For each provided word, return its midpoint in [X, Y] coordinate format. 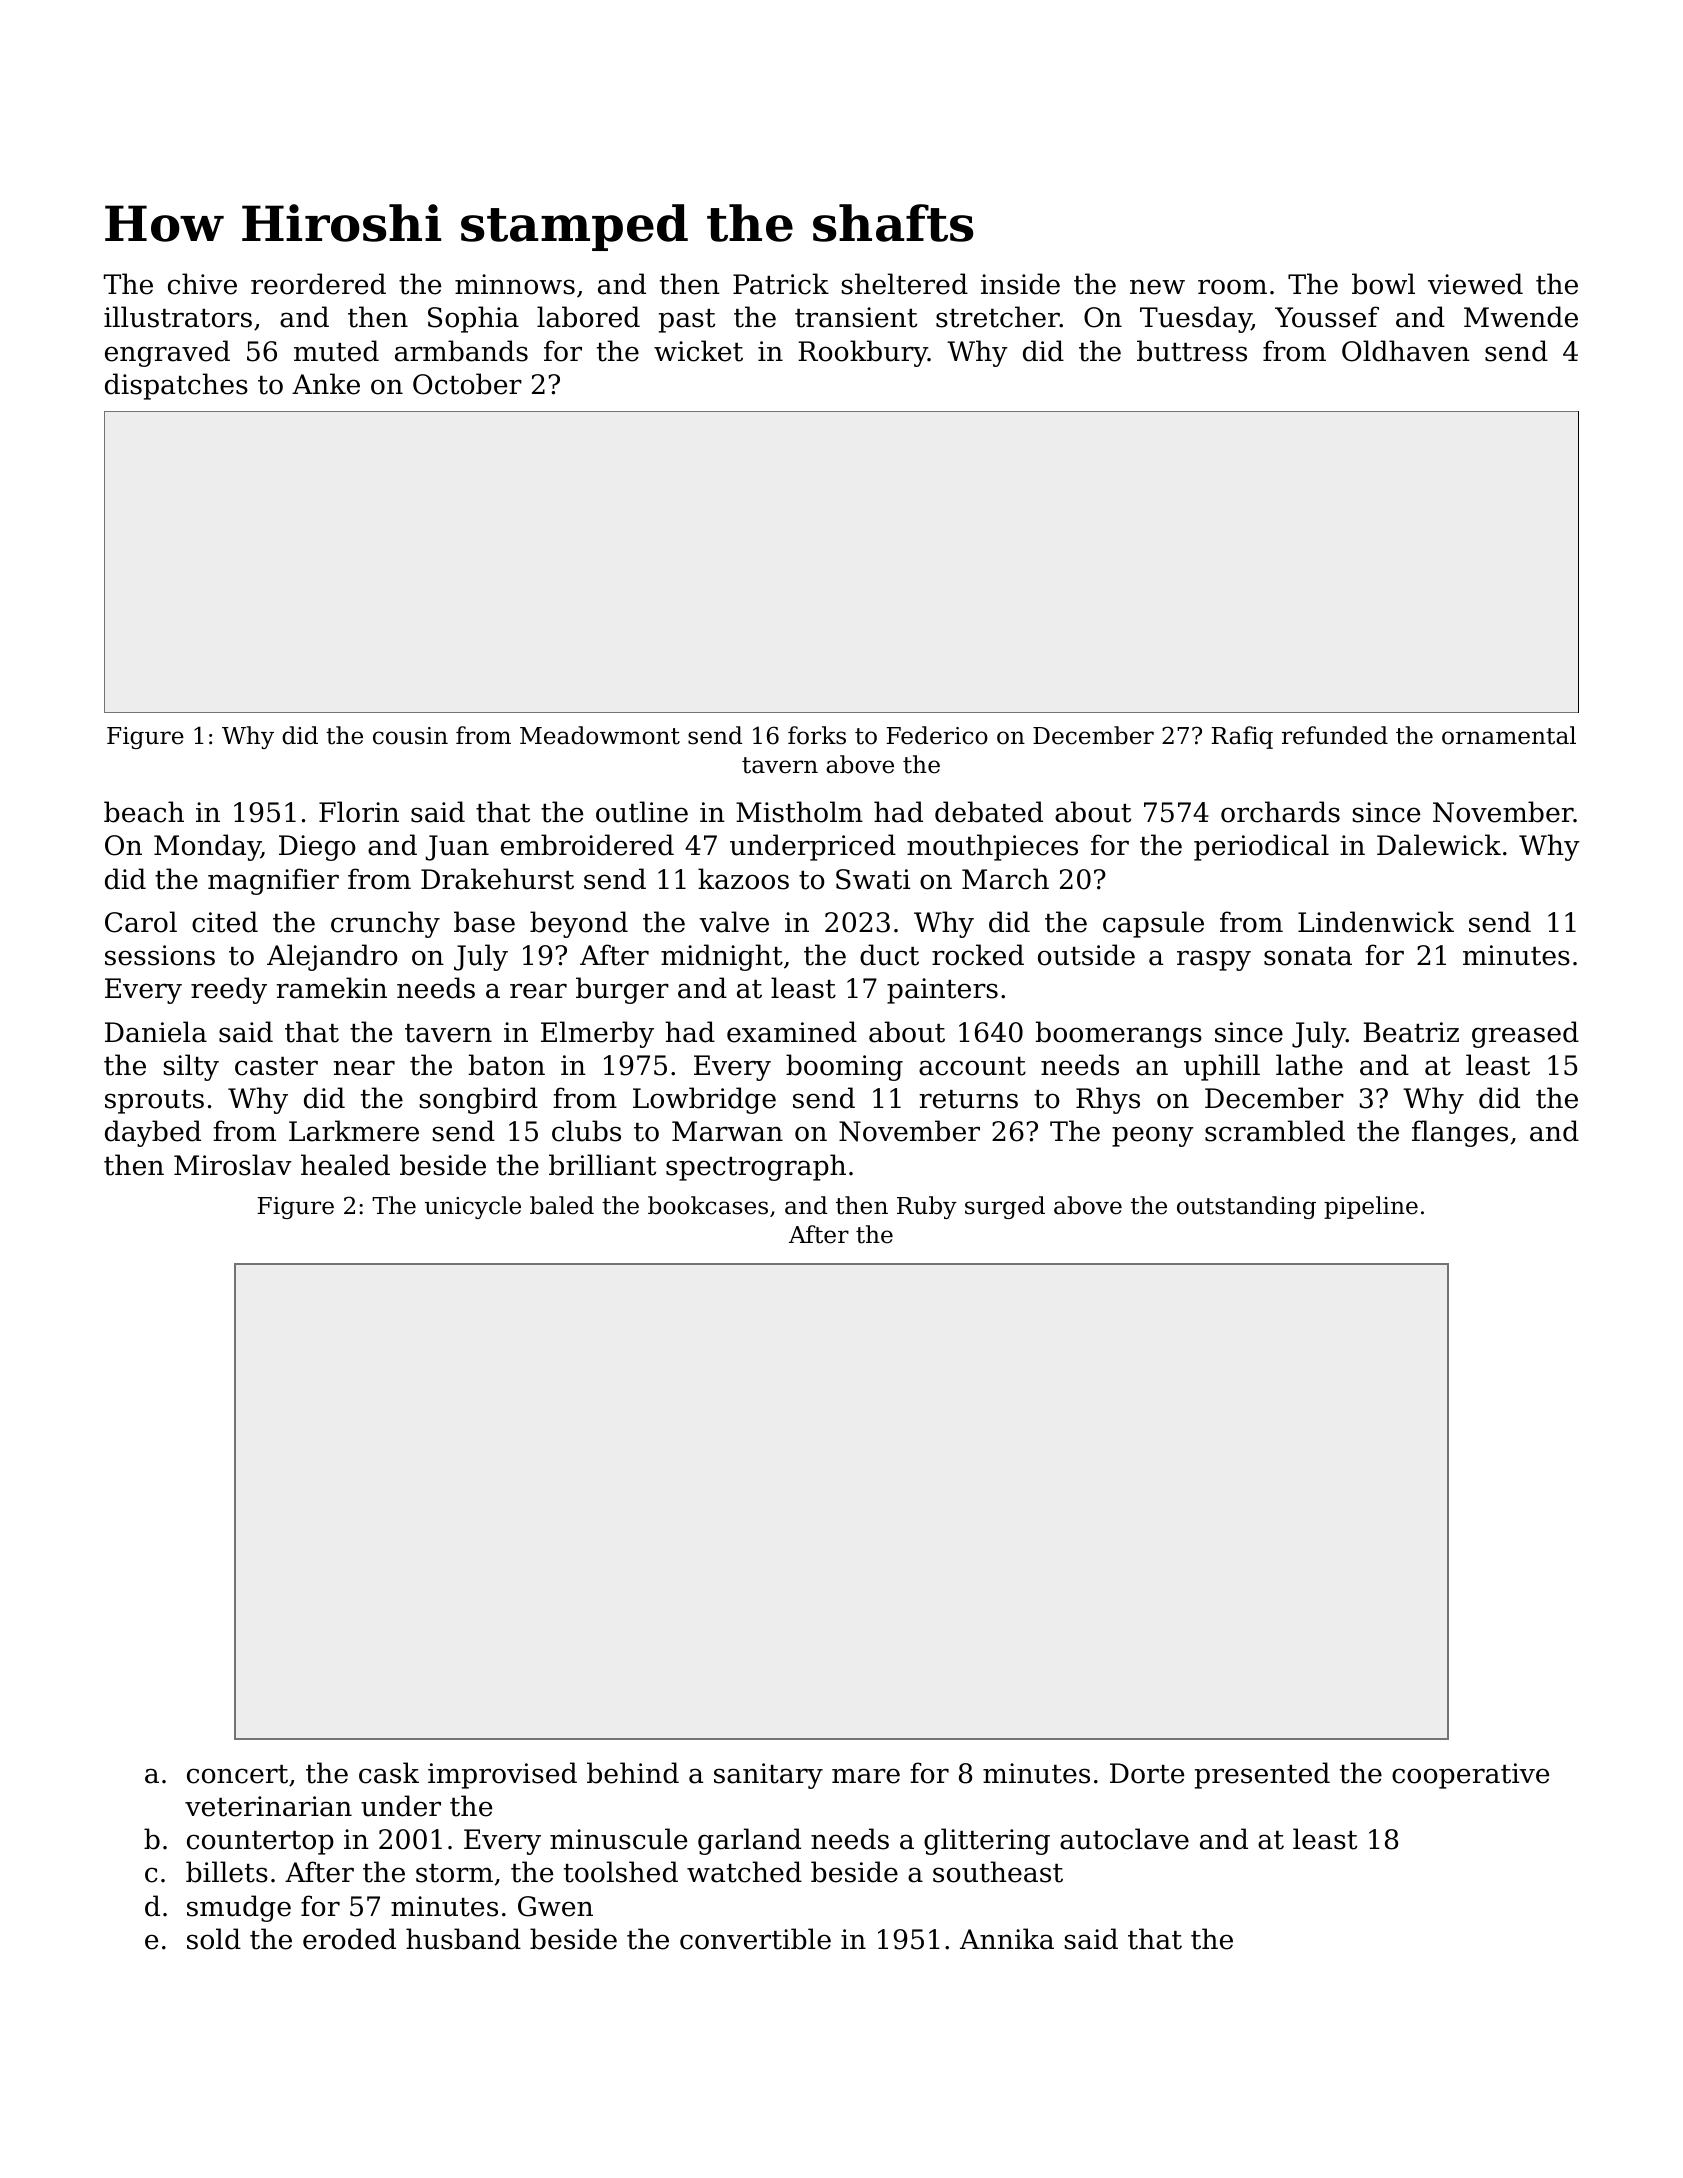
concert [237, 1774]
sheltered [904, 284]
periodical [1261, 847]
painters [942, 991]
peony [1153, 1136]
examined [792, 1032]
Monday [207, 847]
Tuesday [1196, 319]
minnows [515, 284]
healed [345, 1165]
